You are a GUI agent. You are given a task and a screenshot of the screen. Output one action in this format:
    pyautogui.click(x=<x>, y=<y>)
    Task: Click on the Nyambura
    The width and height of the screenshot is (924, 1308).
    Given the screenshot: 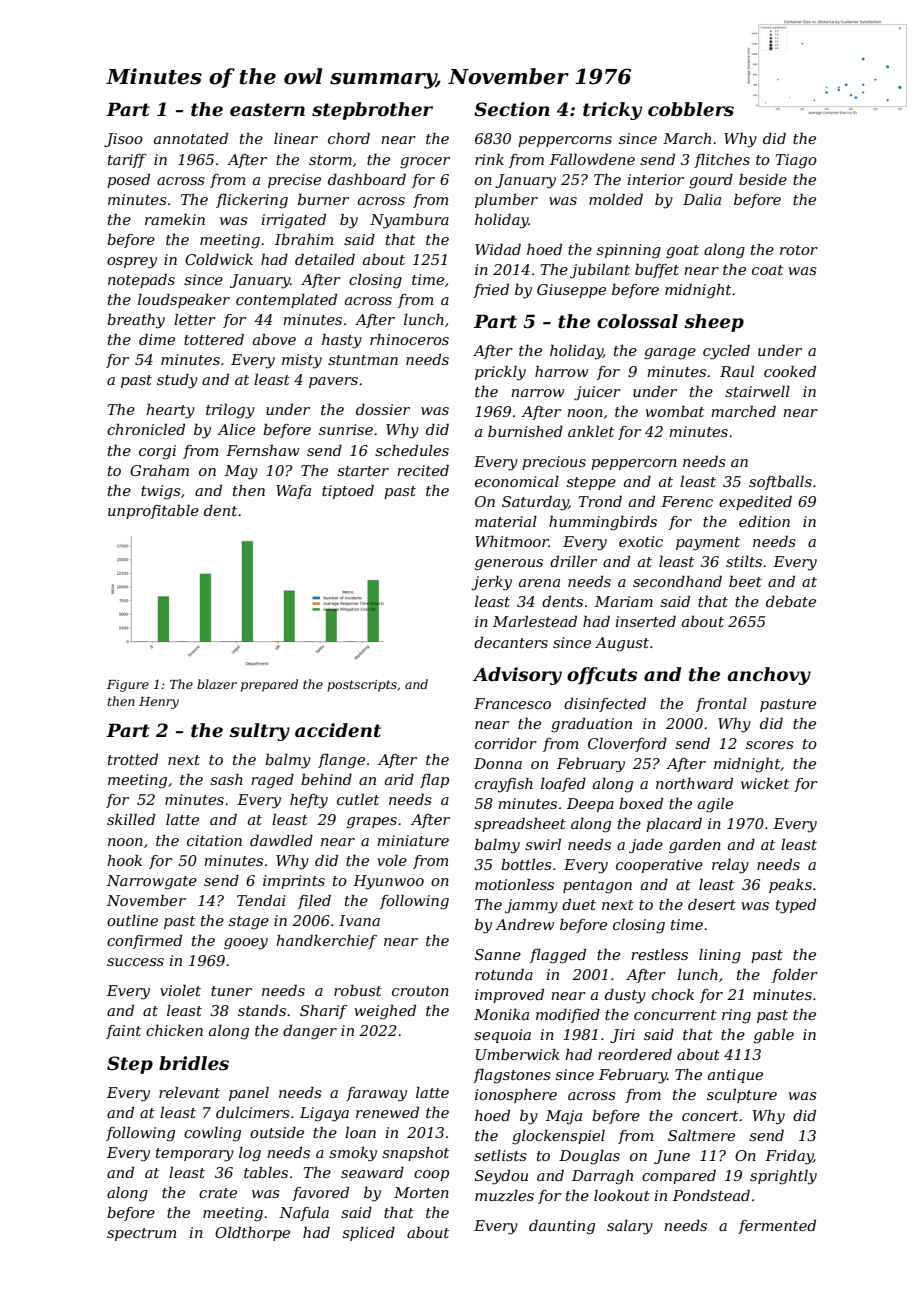 What is the action you would take?
    pyautogui.click(x=409, y=221)
